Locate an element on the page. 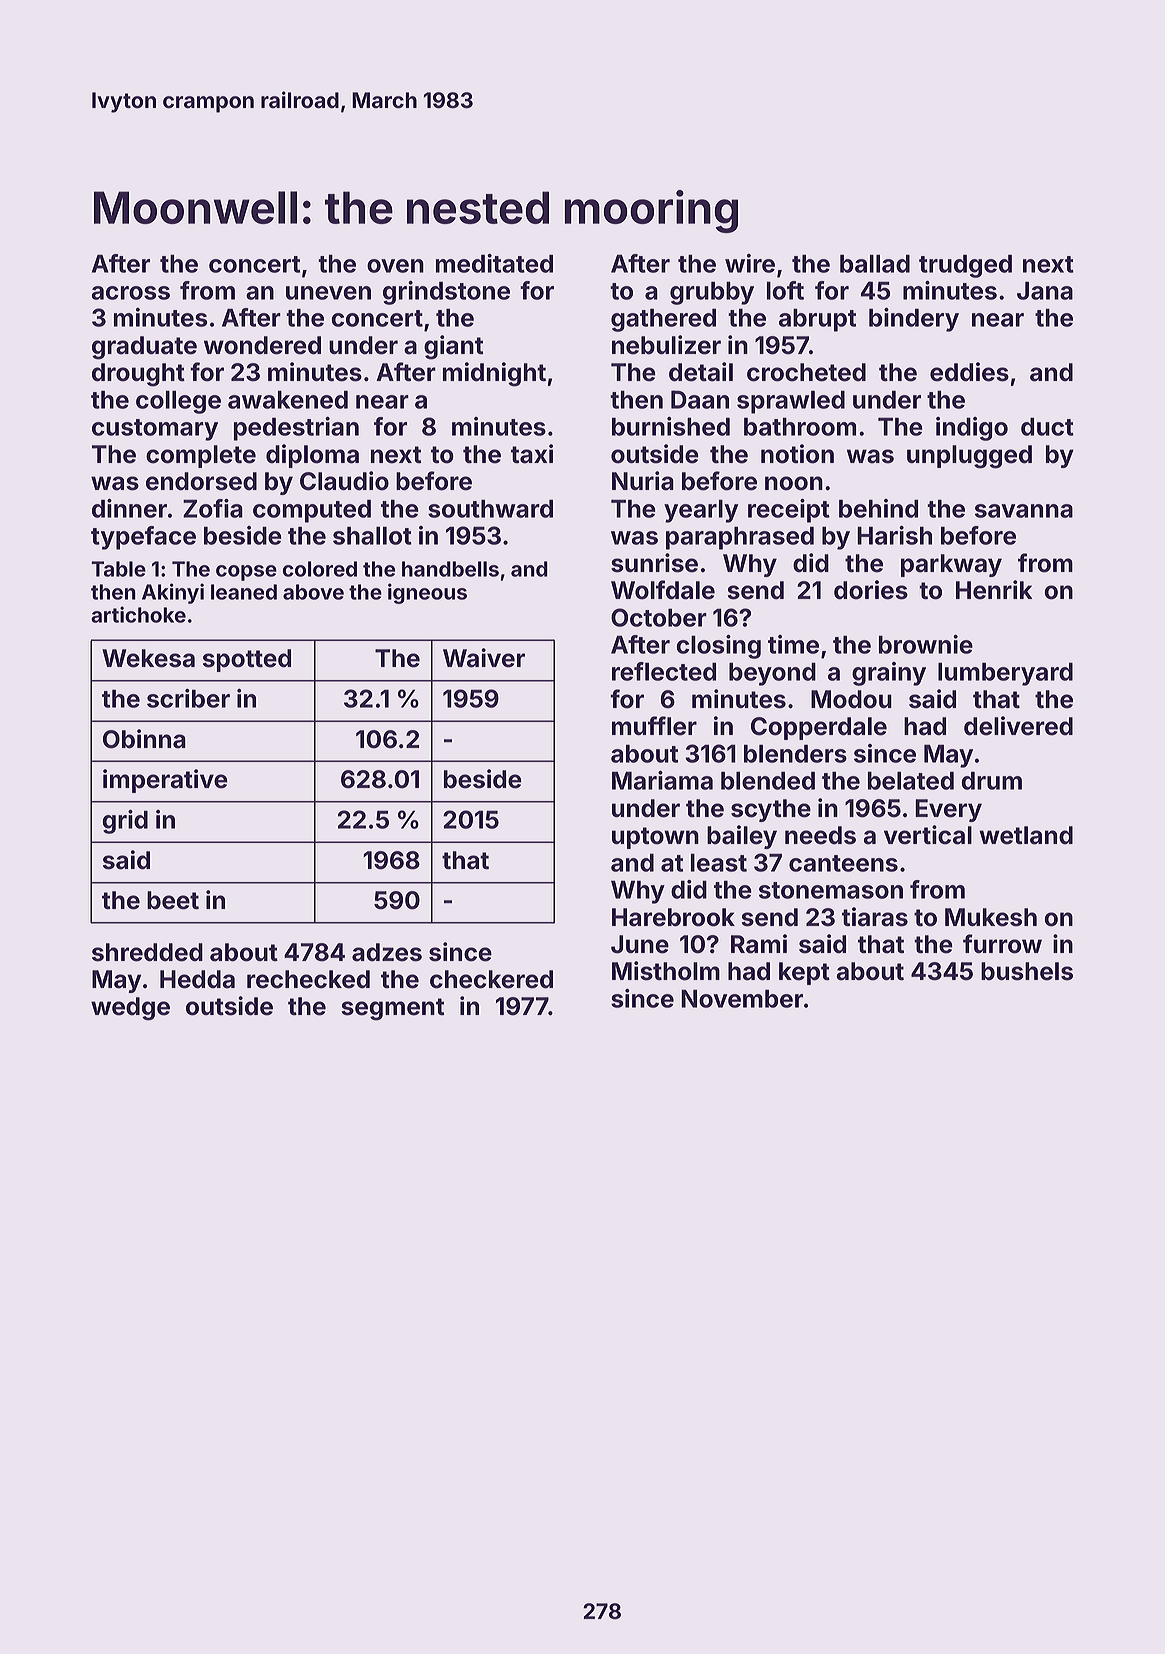 The width and height of the document is (1165, 1654). Zofia is located at coordinates (213, 508).
